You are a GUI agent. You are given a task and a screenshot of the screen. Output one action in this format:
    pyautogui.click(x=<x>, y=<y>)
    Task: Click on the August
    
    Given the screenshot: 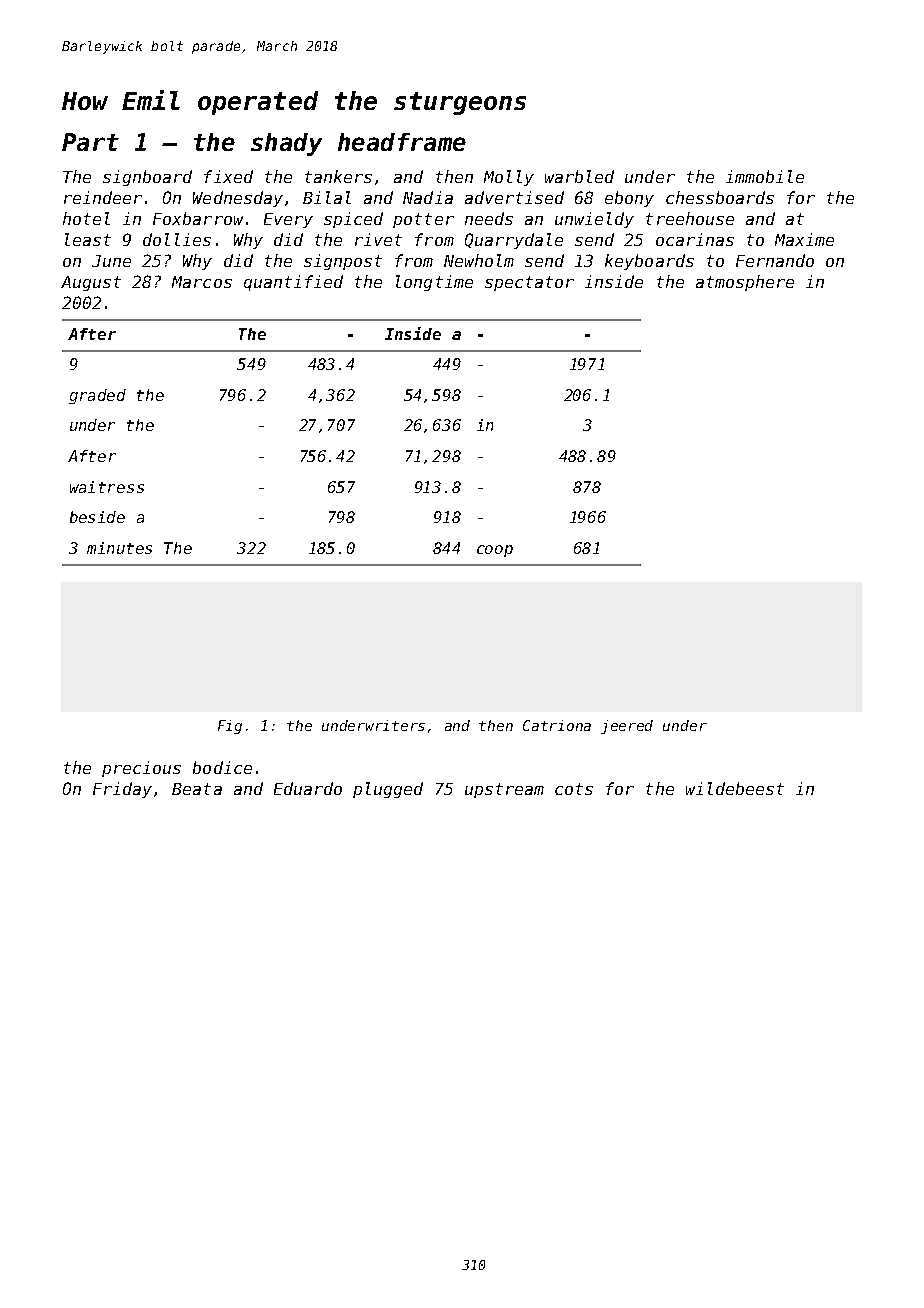 What is the action you would take?
    pyautogui.click(x=91, y=283)
